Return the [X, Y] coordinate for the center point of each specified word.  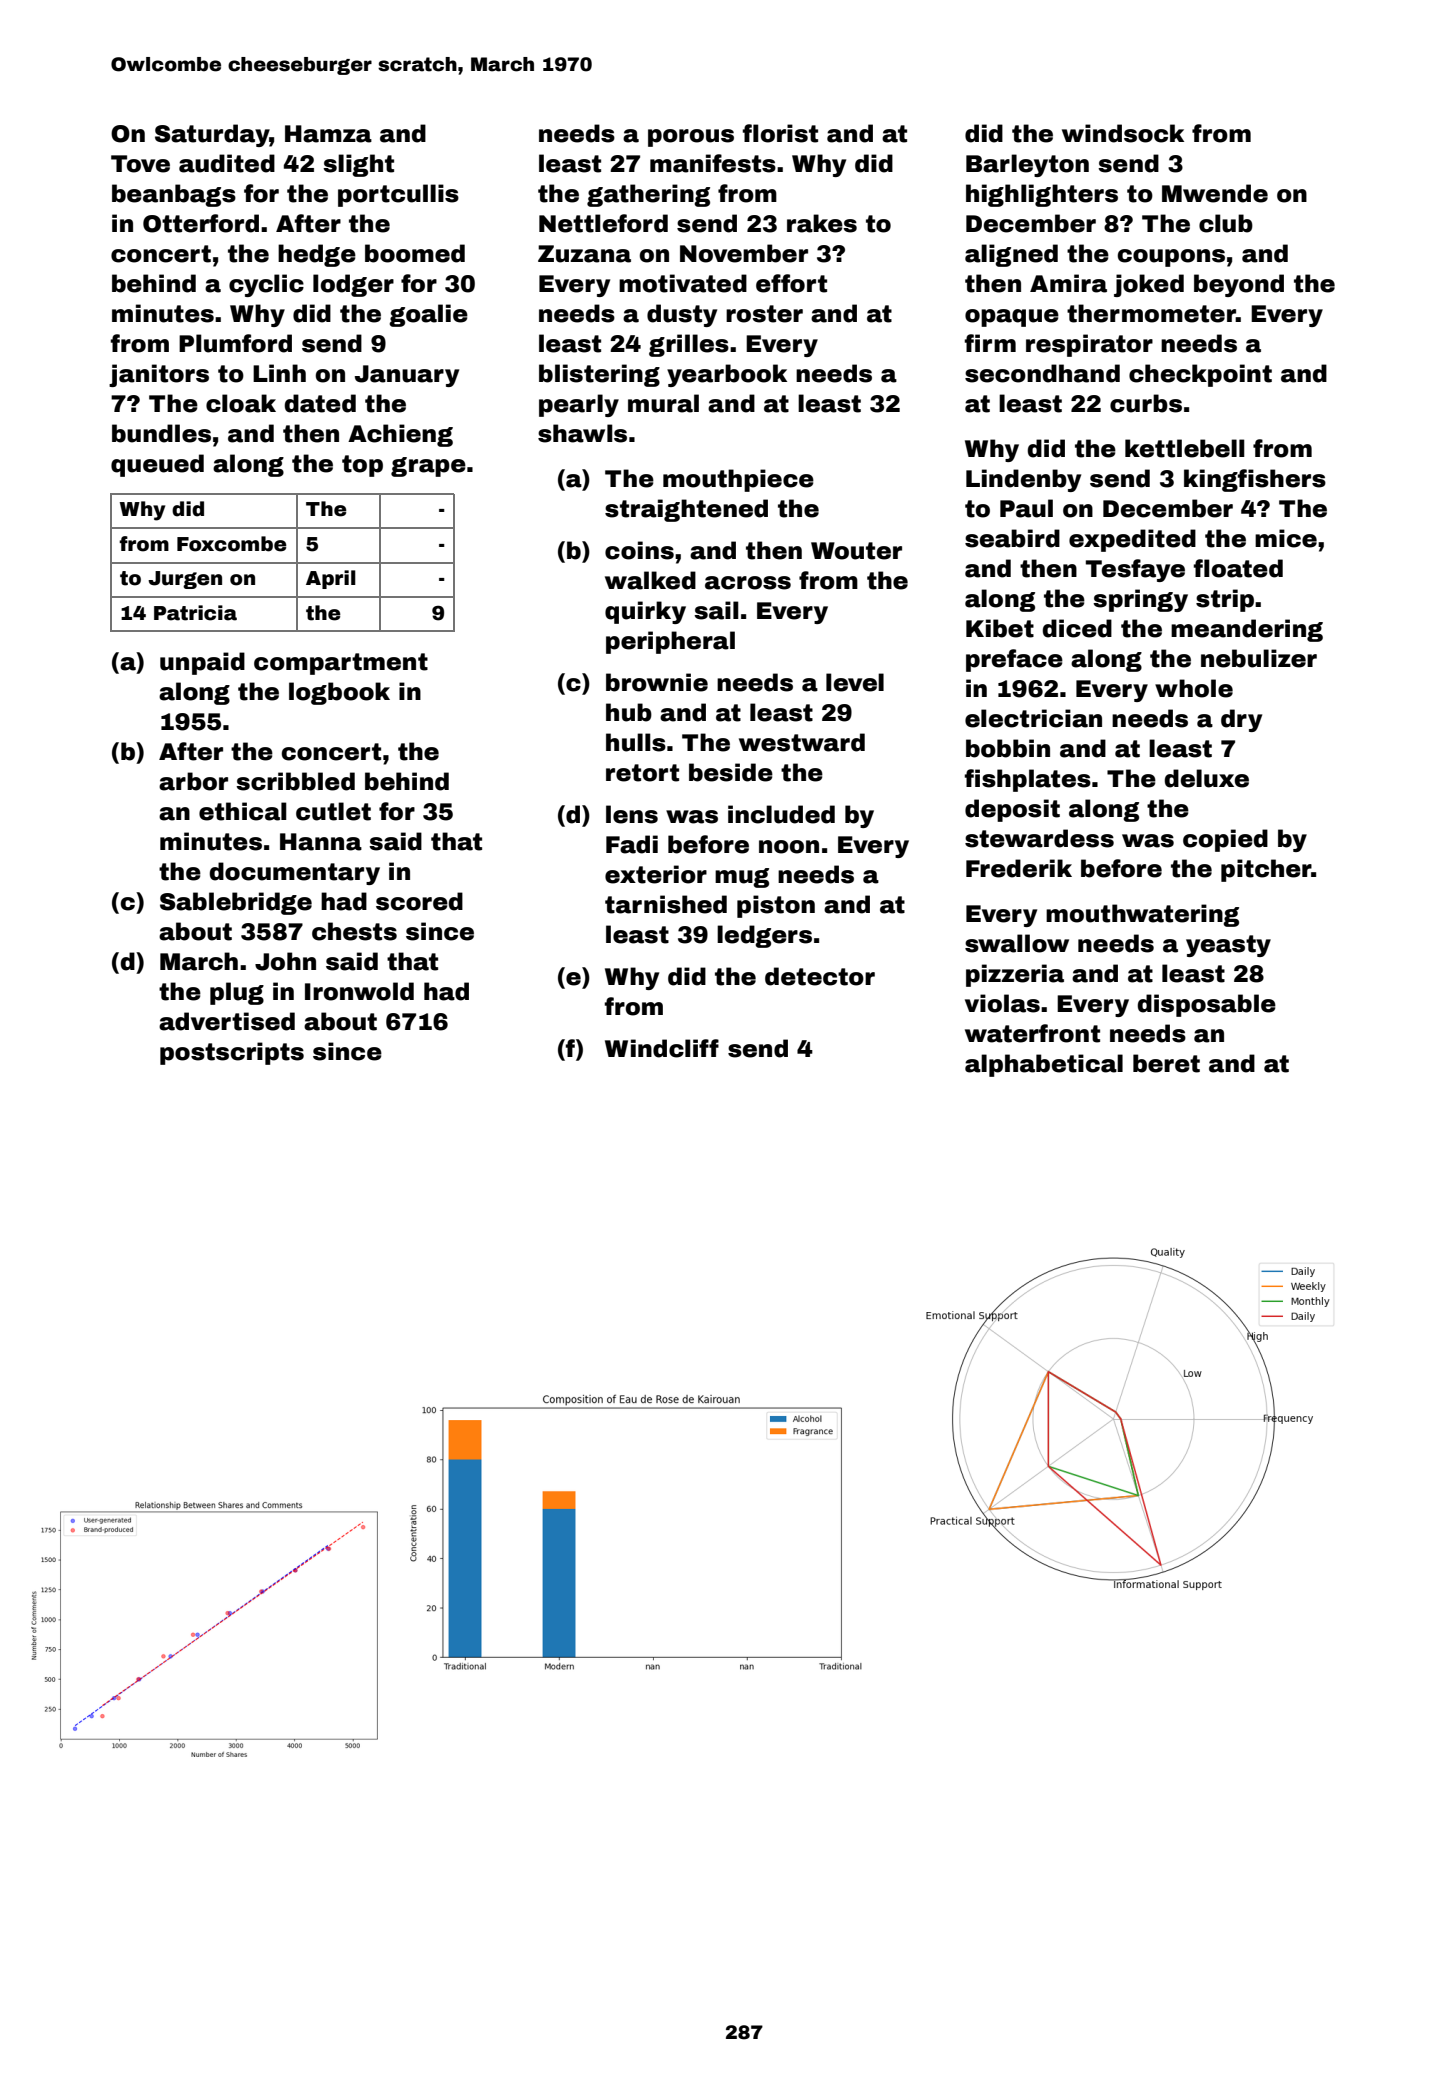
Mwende [1215, 193]
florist [780, 133]
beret [1166, 1063]
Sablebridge [236, 903]
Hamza [328, 134]
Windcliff [662, 1048]
